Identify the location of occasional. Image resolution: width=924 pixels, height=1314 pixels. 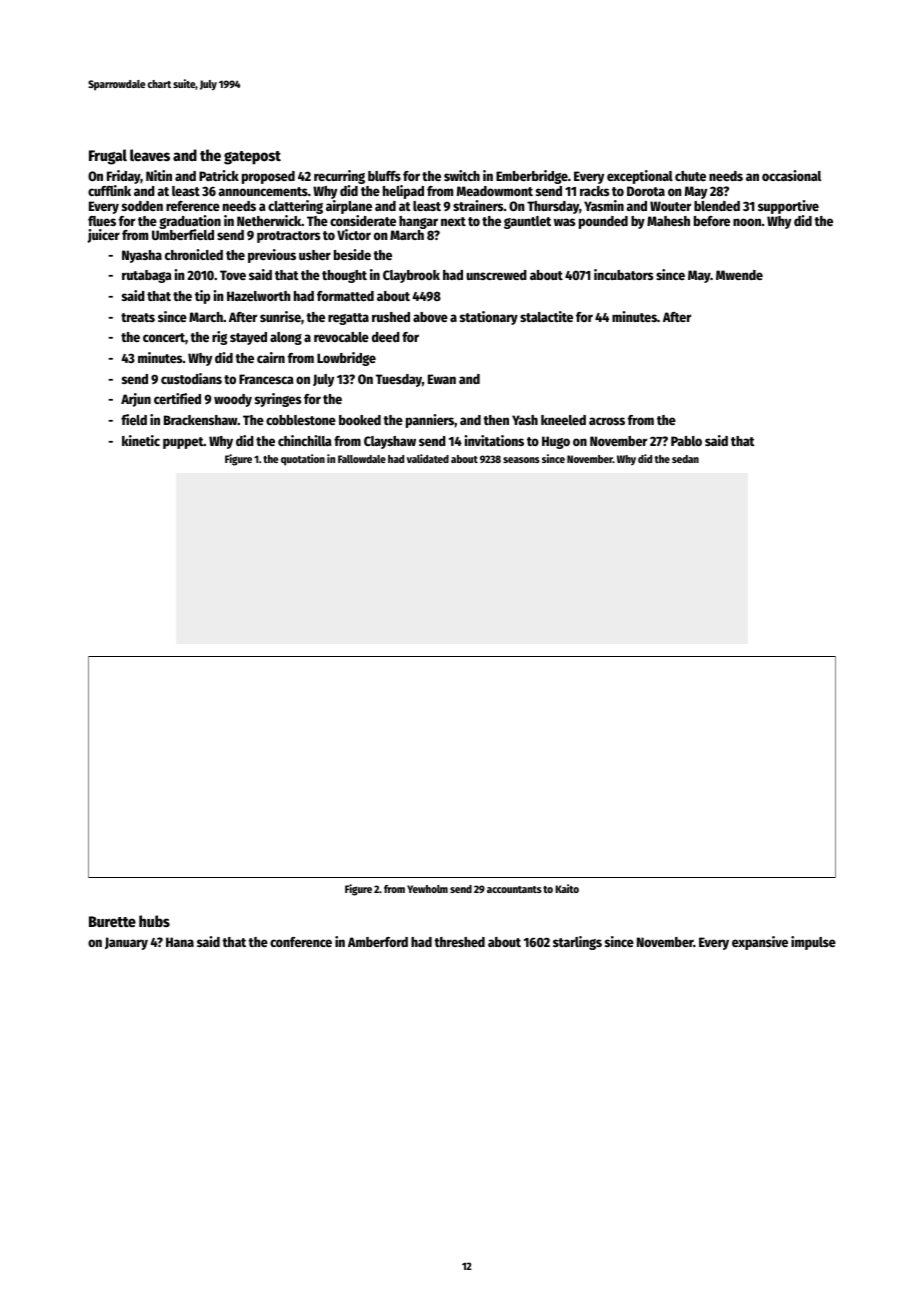
(791, 175).
